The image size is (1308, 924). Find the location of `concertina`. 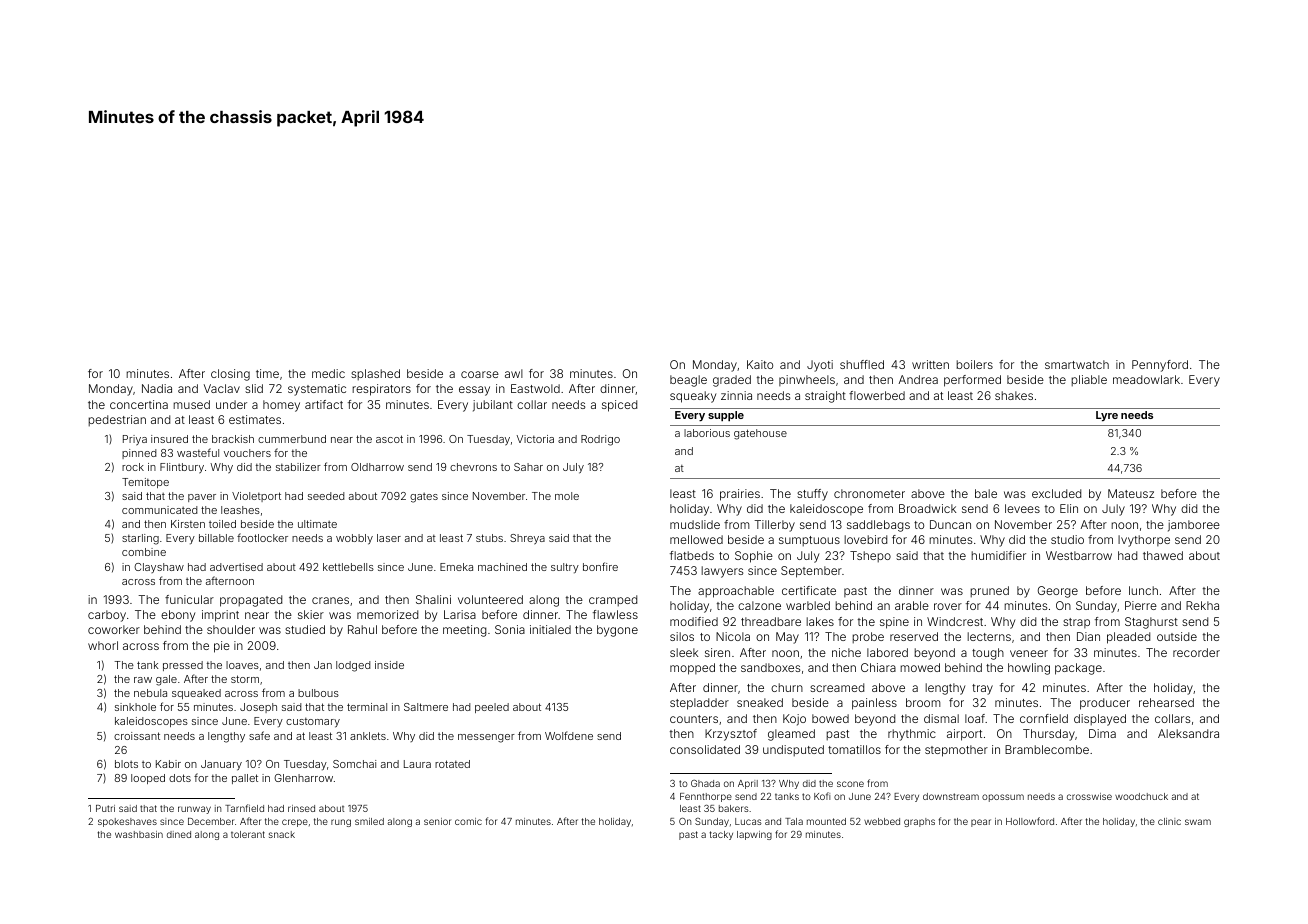

concertina is located at coordinates (139, 404).
